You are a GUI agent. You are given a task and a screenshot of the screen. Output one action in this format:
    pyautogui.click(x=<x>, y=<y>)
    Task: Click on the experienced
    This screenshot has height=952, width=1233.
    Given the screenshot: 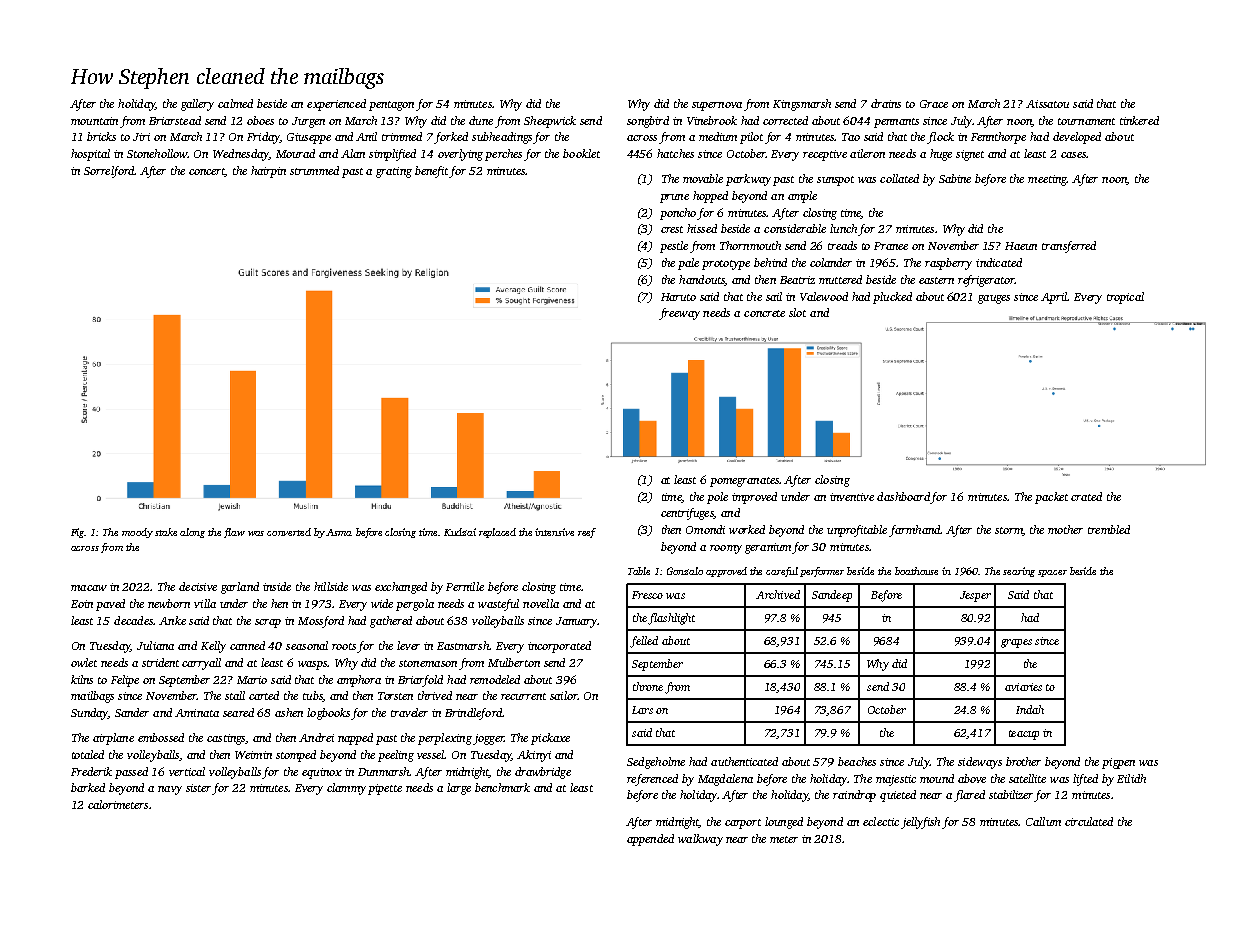 What is the action you would take?
    pyautogui.click(x=336, y=105)
